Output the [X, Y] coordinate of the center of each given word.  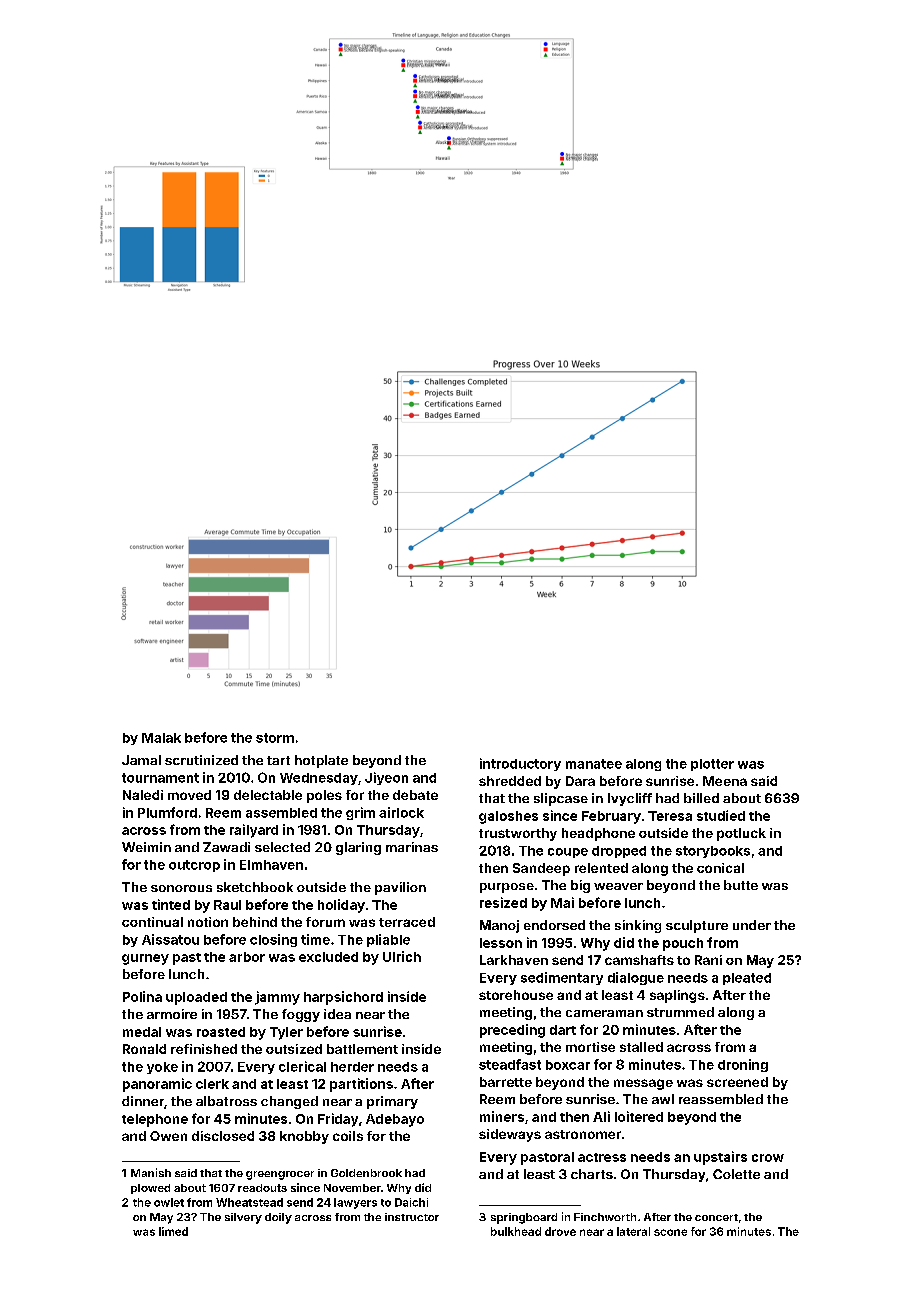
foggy [301, 1015]
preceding [512, 1031]
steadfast [510, 1064]
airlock [401, 812]
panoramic [157, 1085]
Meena [725, 781]
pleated [747, 979]
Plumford [167, 812]
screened [737, 1082]
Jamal [141, 760]
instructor [412, 1217]
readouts [262, 1188]
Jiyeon [386, 778]
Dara [580, 781]
